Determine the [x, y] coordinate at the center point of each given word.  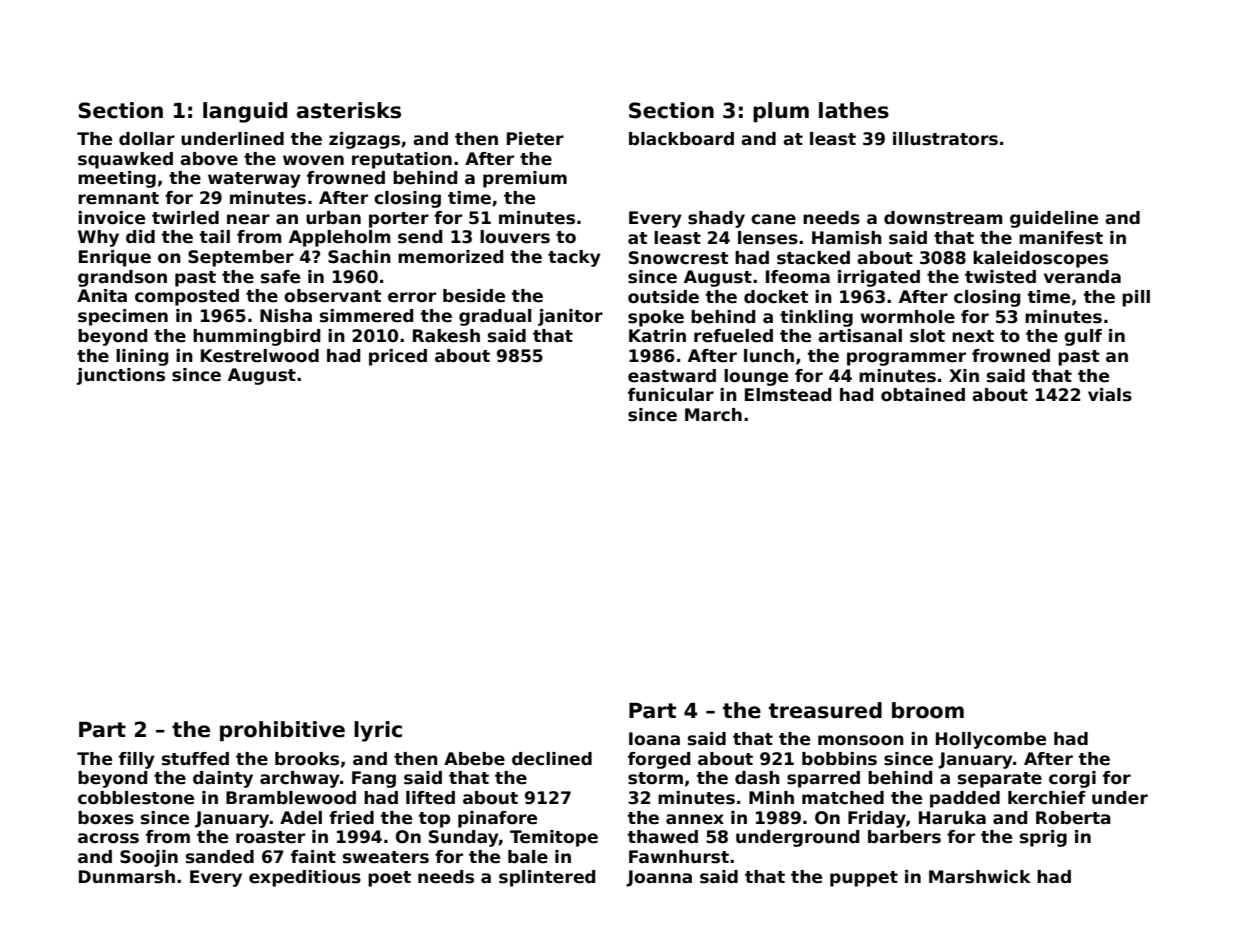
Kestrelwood [260, 356]
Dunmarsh [127, 877]
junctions [120, 376]
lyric [378, 731]
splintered [547, 878]
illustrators [945, 139]
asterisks [349, 110]
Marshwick [980, 877]
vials [1110, 395]
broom [928, 710]
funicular [671, 395]
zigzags [364, 140]
